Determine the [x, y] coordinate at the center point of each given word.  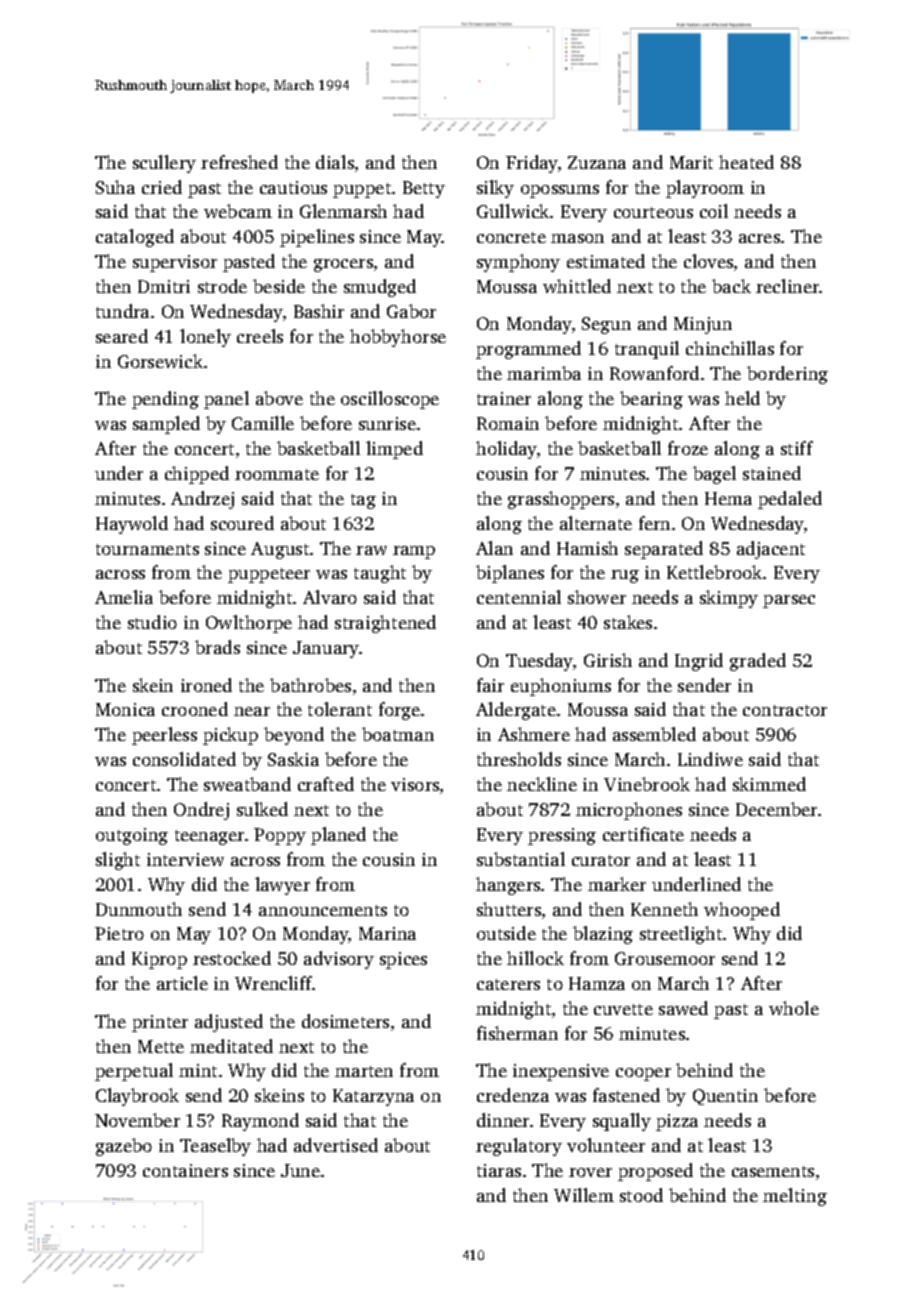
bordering [787, 375]
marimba [544, 373]
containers [185, 1170]
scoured [242, 523]
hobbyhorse [398, 338]
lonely [205, 338]
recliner [788, 286]
